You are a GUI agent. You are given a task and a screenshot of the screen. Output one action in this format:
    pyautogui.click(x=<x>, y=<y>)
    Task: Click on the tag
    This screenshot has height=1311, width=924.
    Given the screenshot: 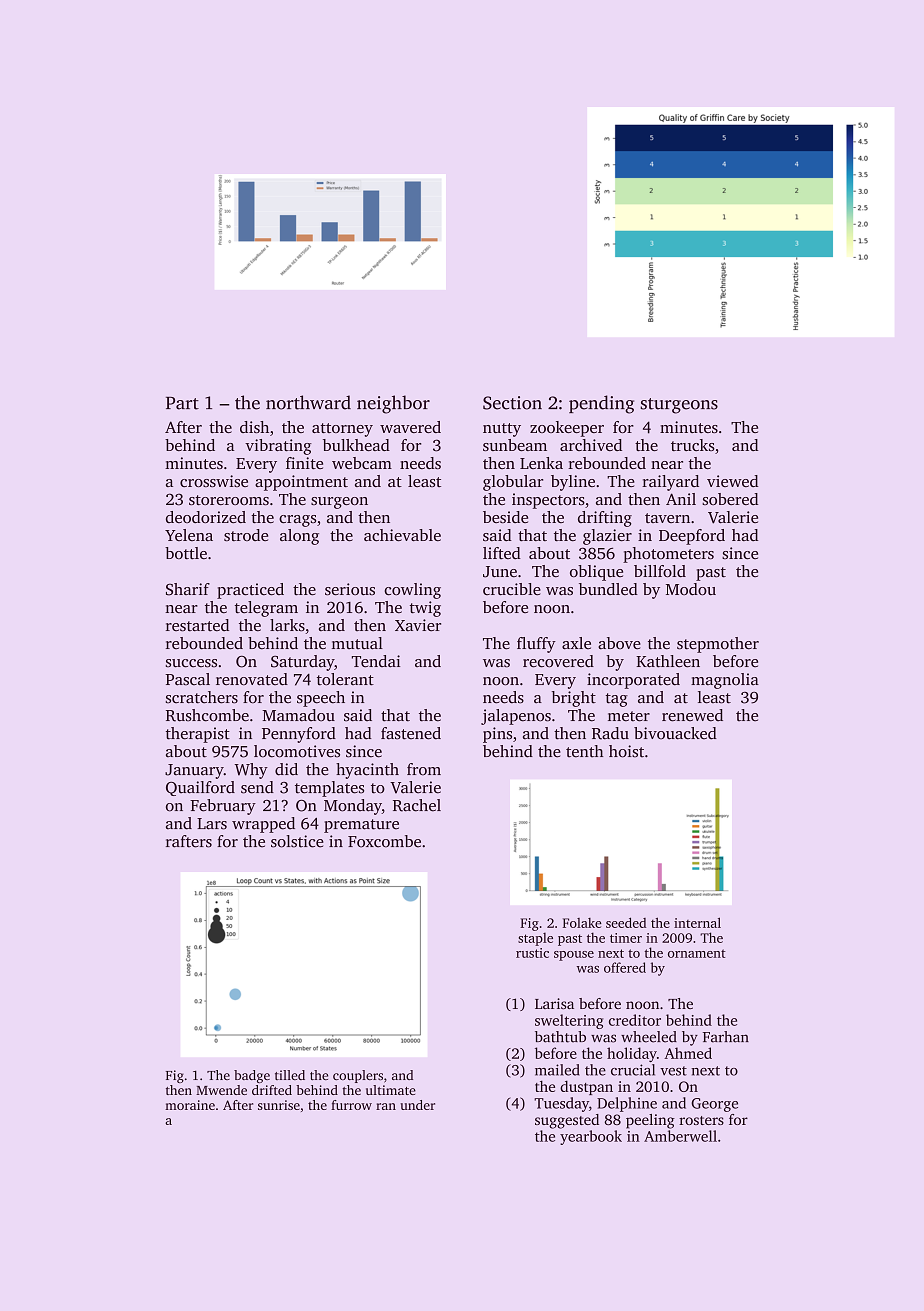 What is the action you would take?
    pyautogui.click(x=616, y=700)
